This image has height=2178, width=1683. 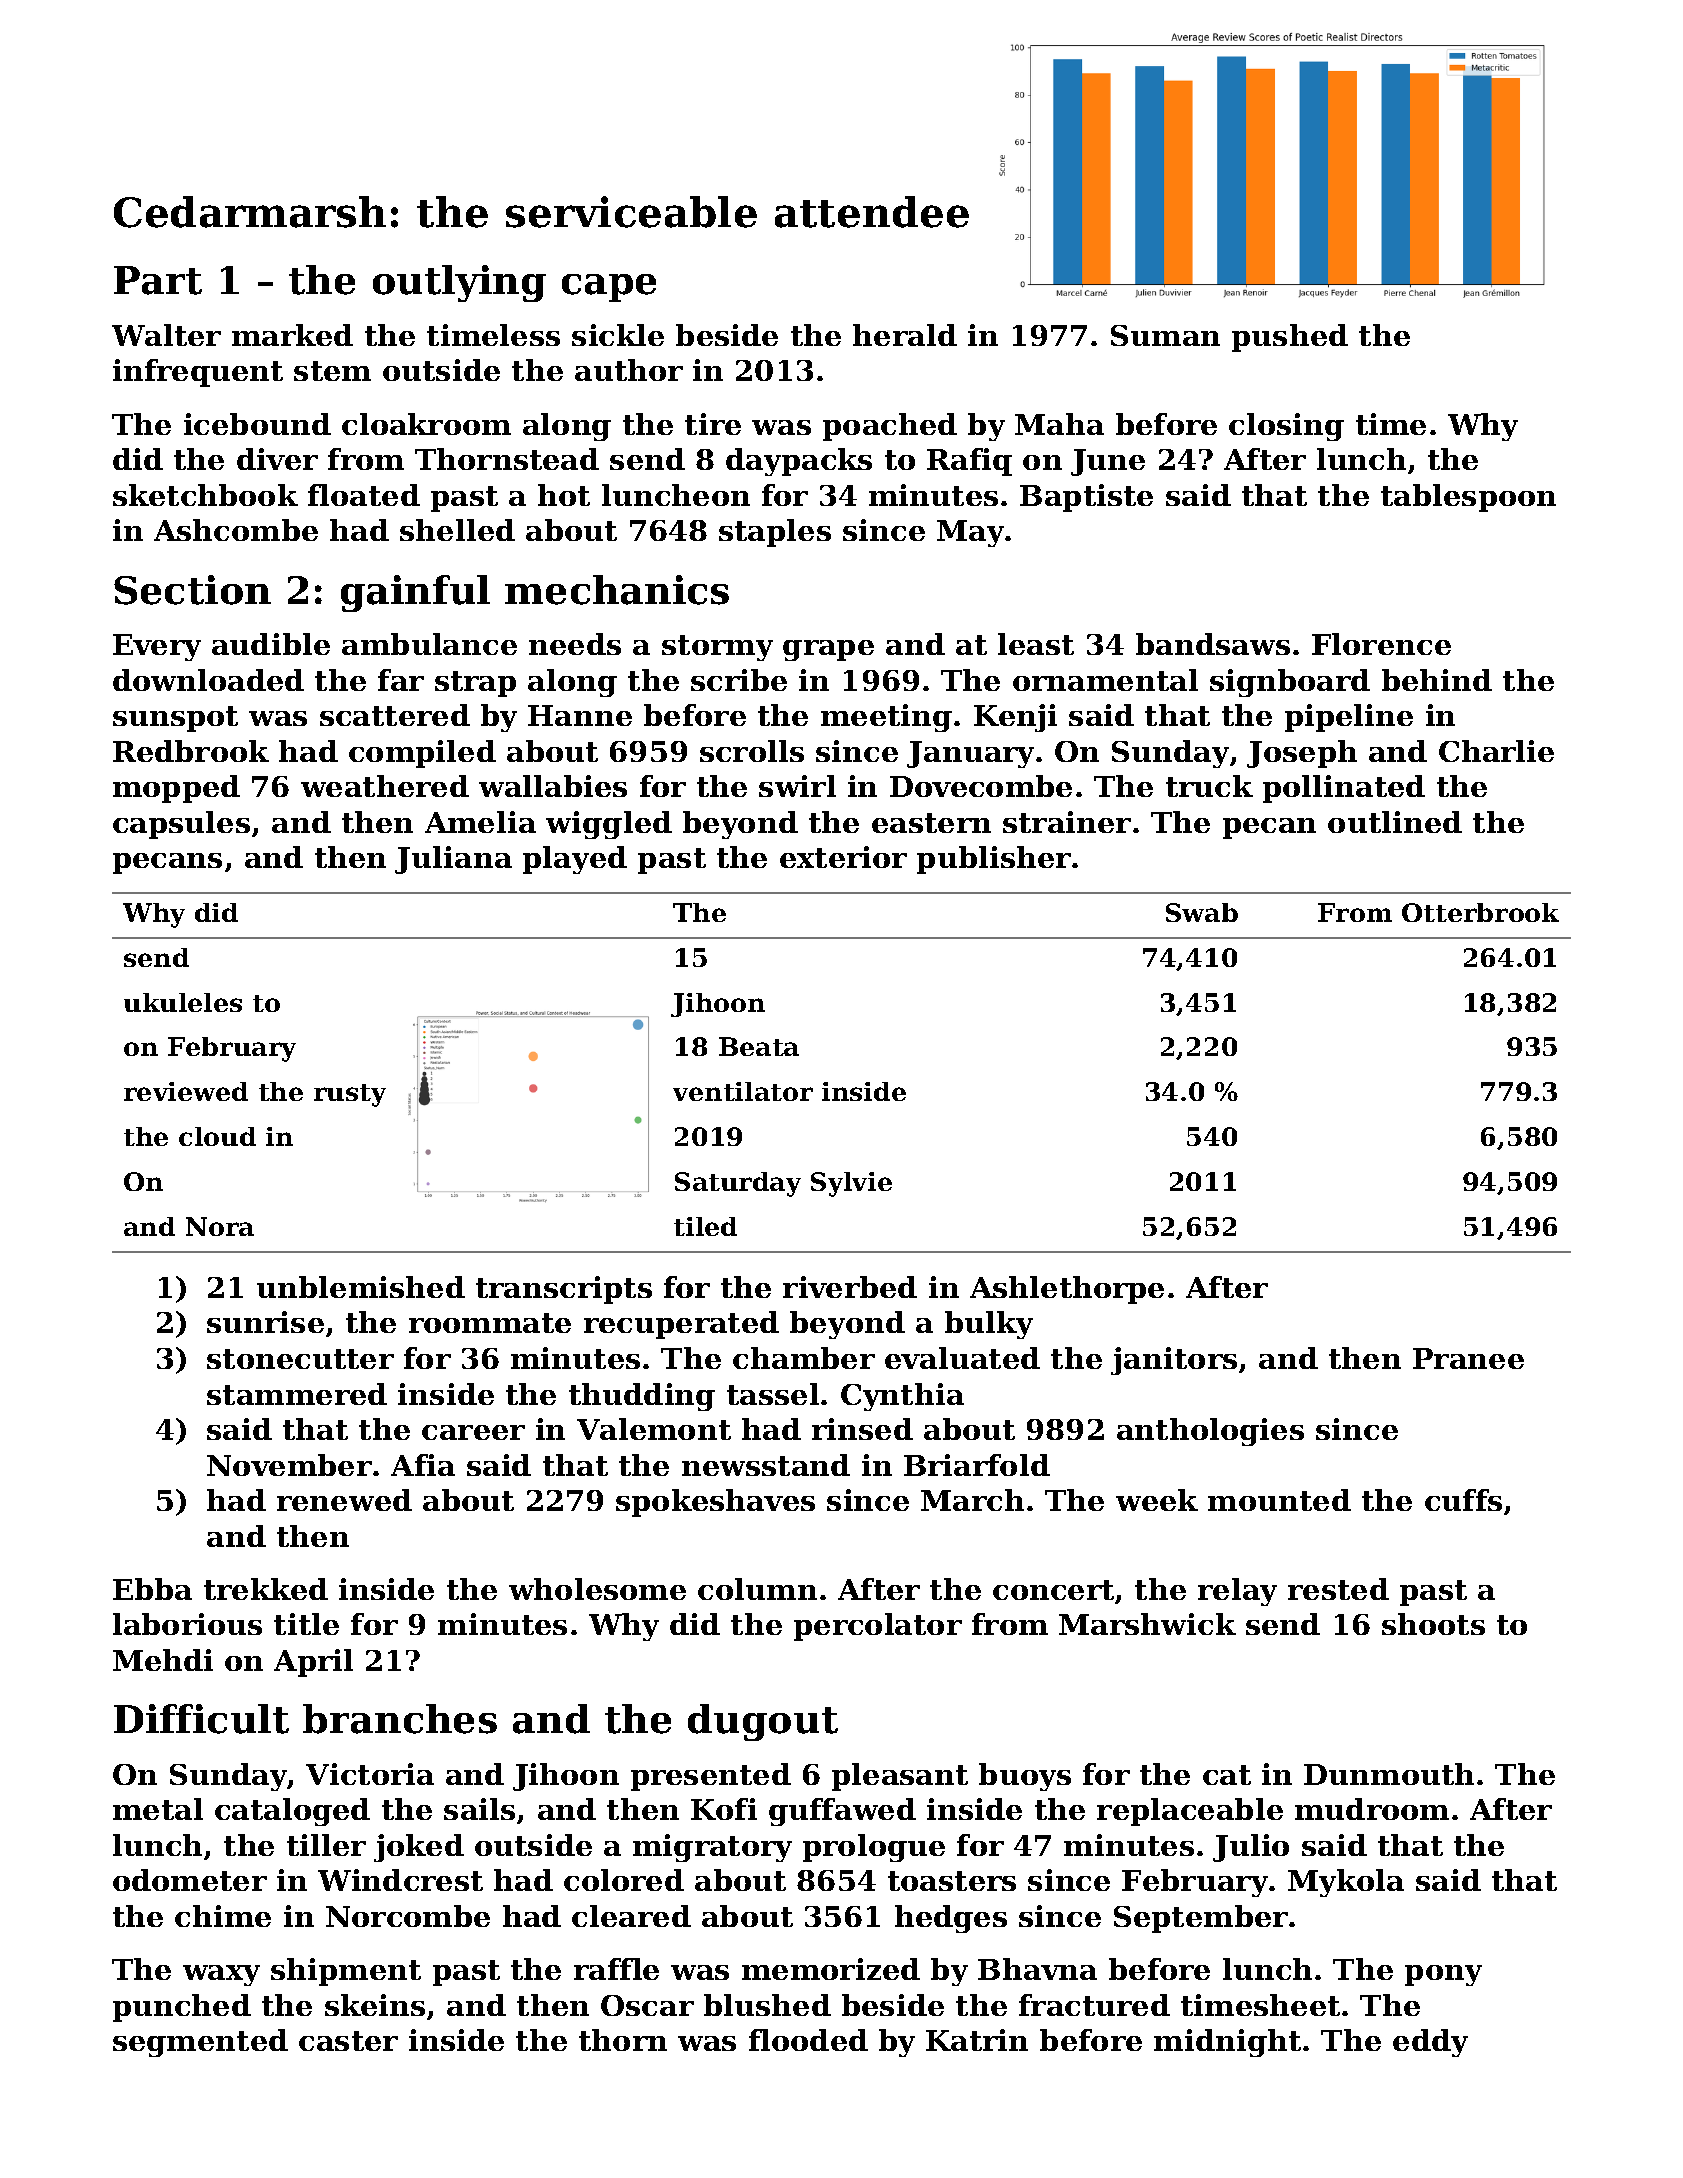 What do you see at coordinates (158, 280) in the image?
I see `Part` at bounding box center [158, 280].
